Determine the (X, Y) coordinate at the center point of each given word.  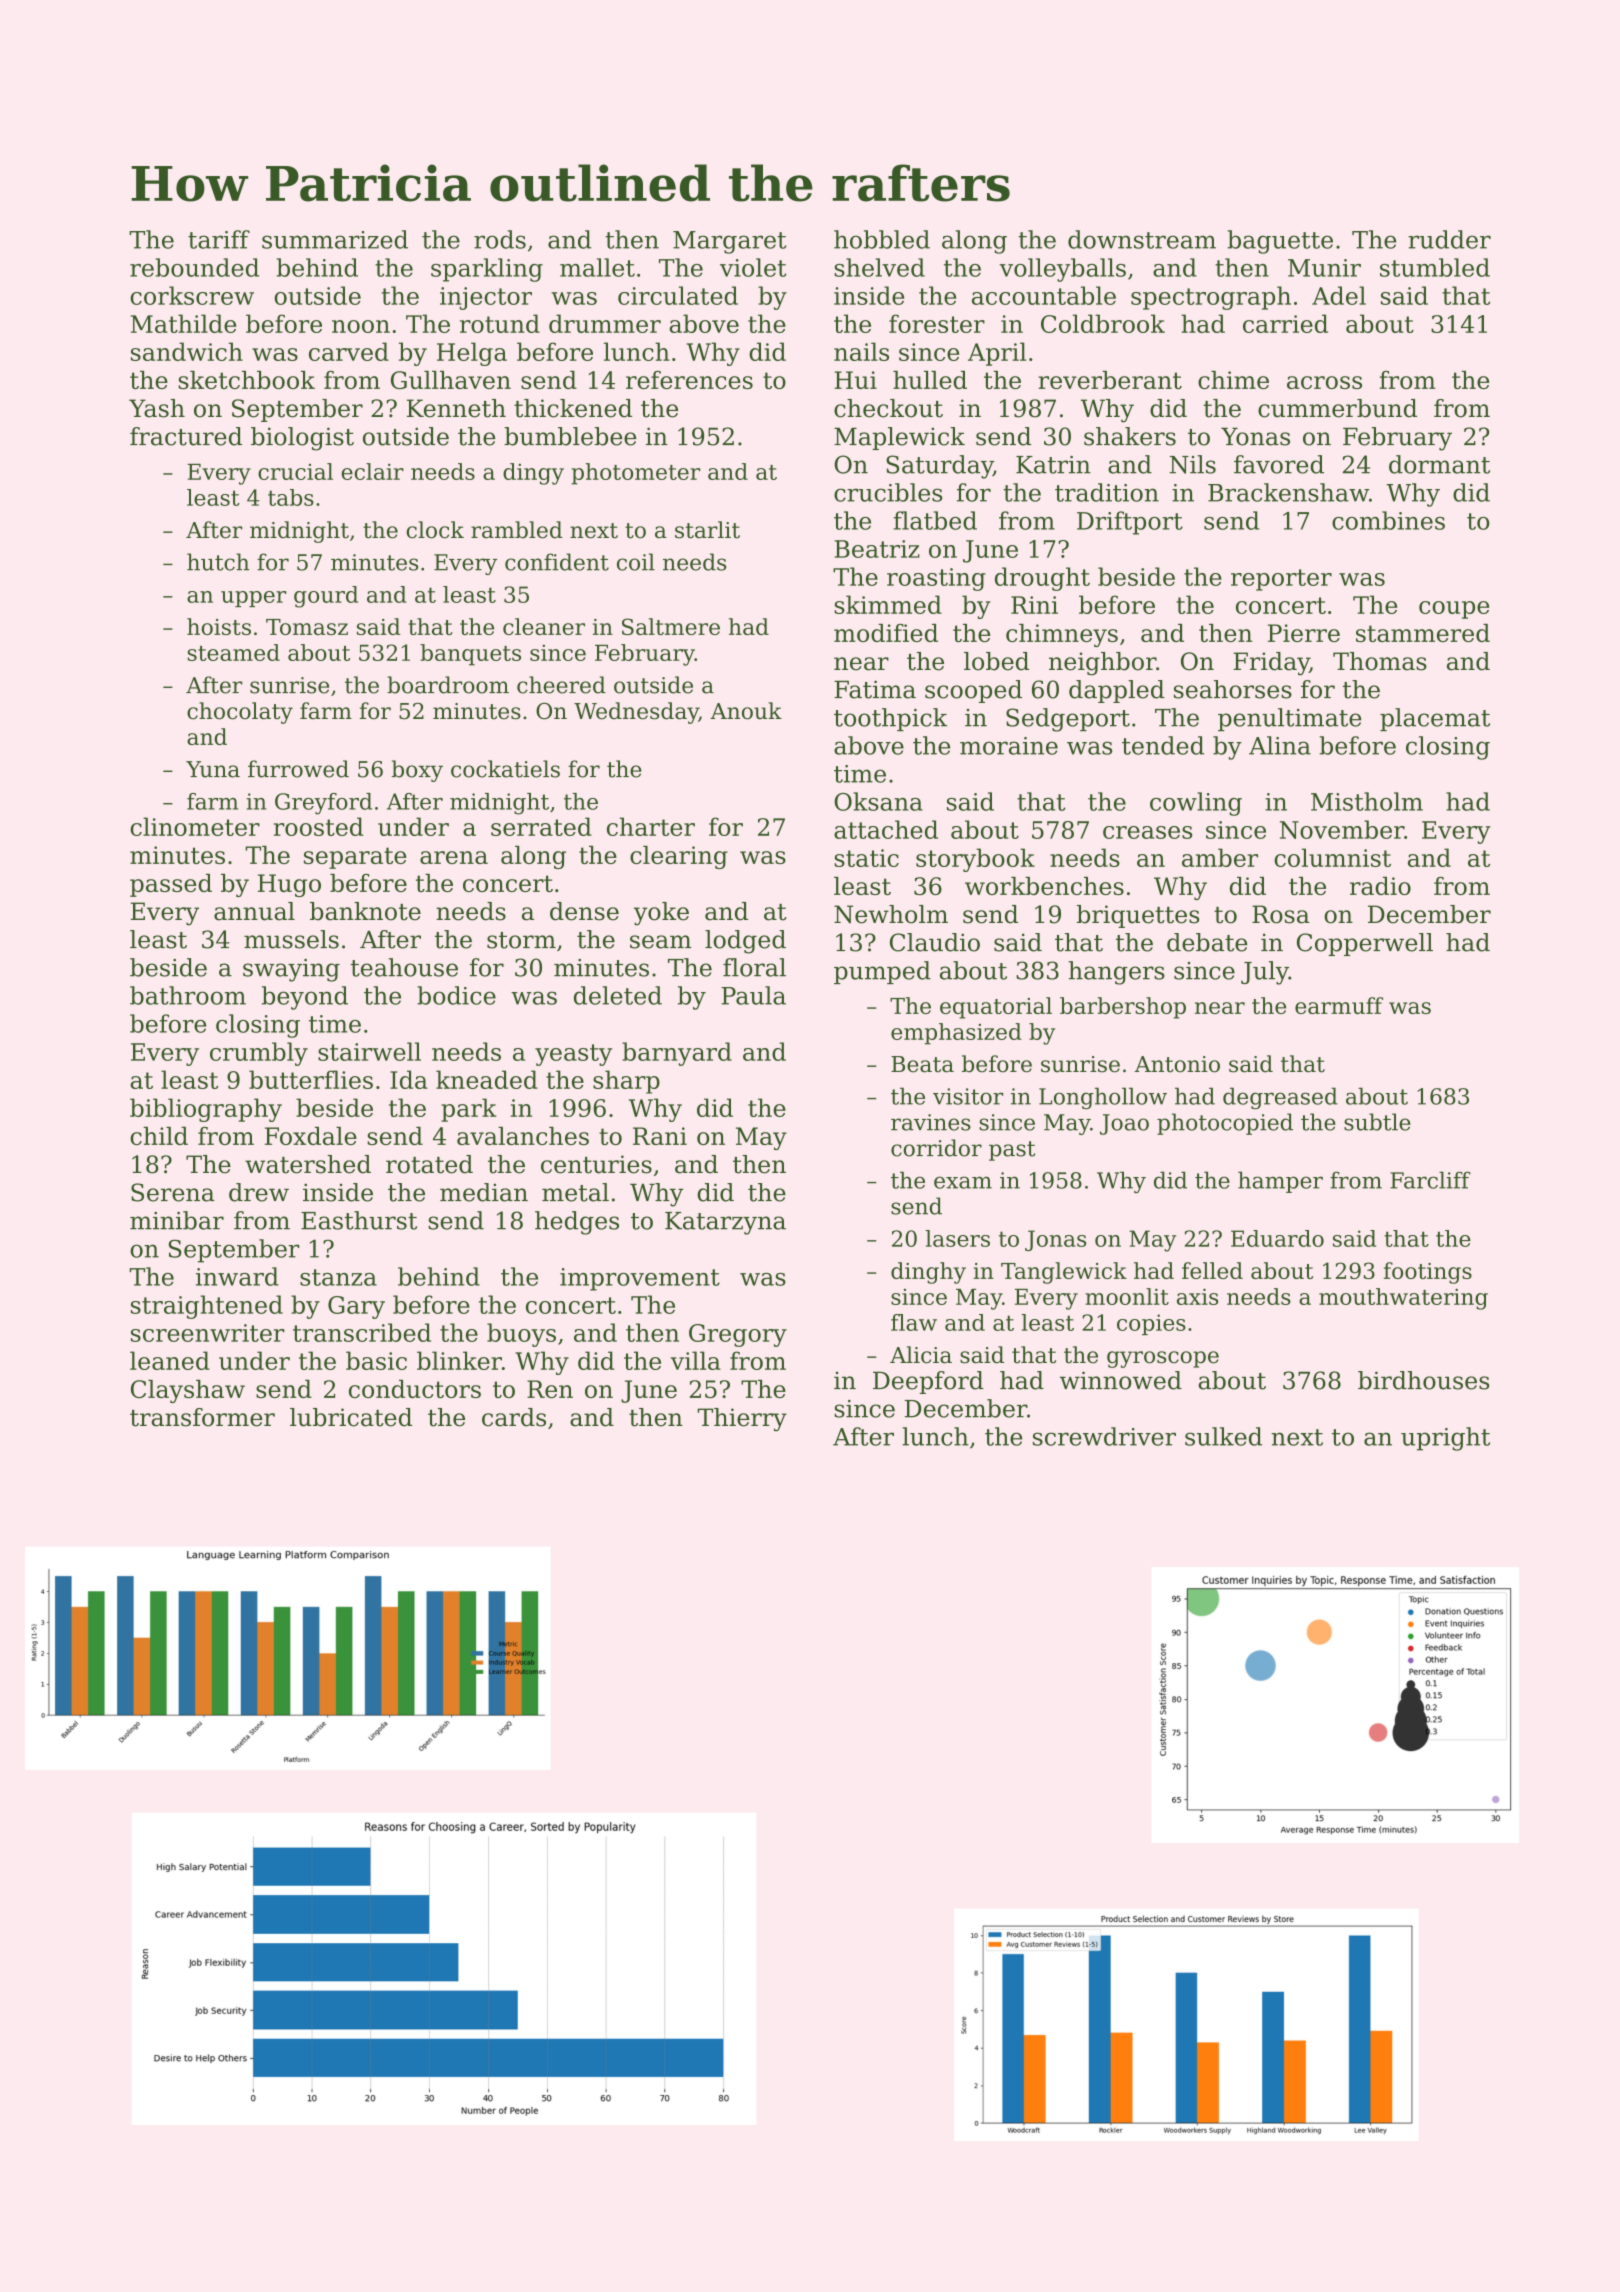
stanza (338, 1277)
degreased (1280, 1098)
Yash (157, 408)
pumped (882, 972)
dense (584, 911)
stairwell (369, 1051)
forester (937, 323)
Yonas (1255, 437)
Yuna (213, 769)
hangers (1117, 973)
